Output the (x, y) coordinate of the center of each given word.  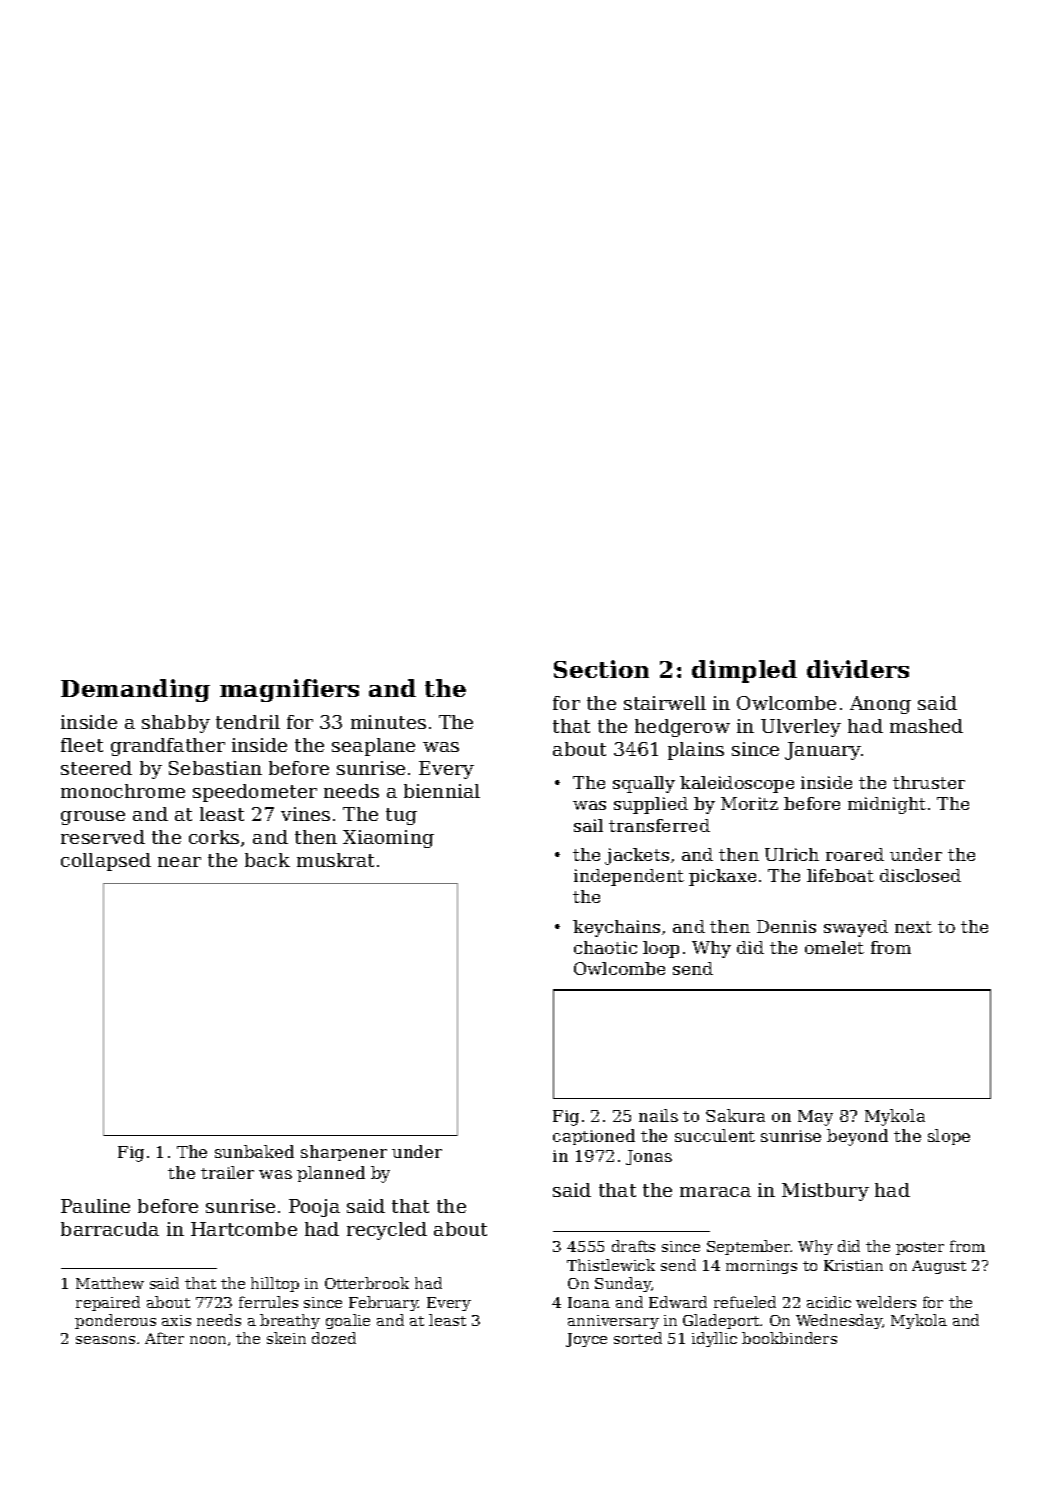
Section (601, 669)
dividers (858, 669)
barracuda (110, 1229)
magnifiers (289, 690)
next (913, 927)
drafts (633, 1246)
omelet (834, 947)
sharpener (344, 1153)
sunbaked (254, 1151)
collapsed (106, 862)
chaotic (605, 947)
